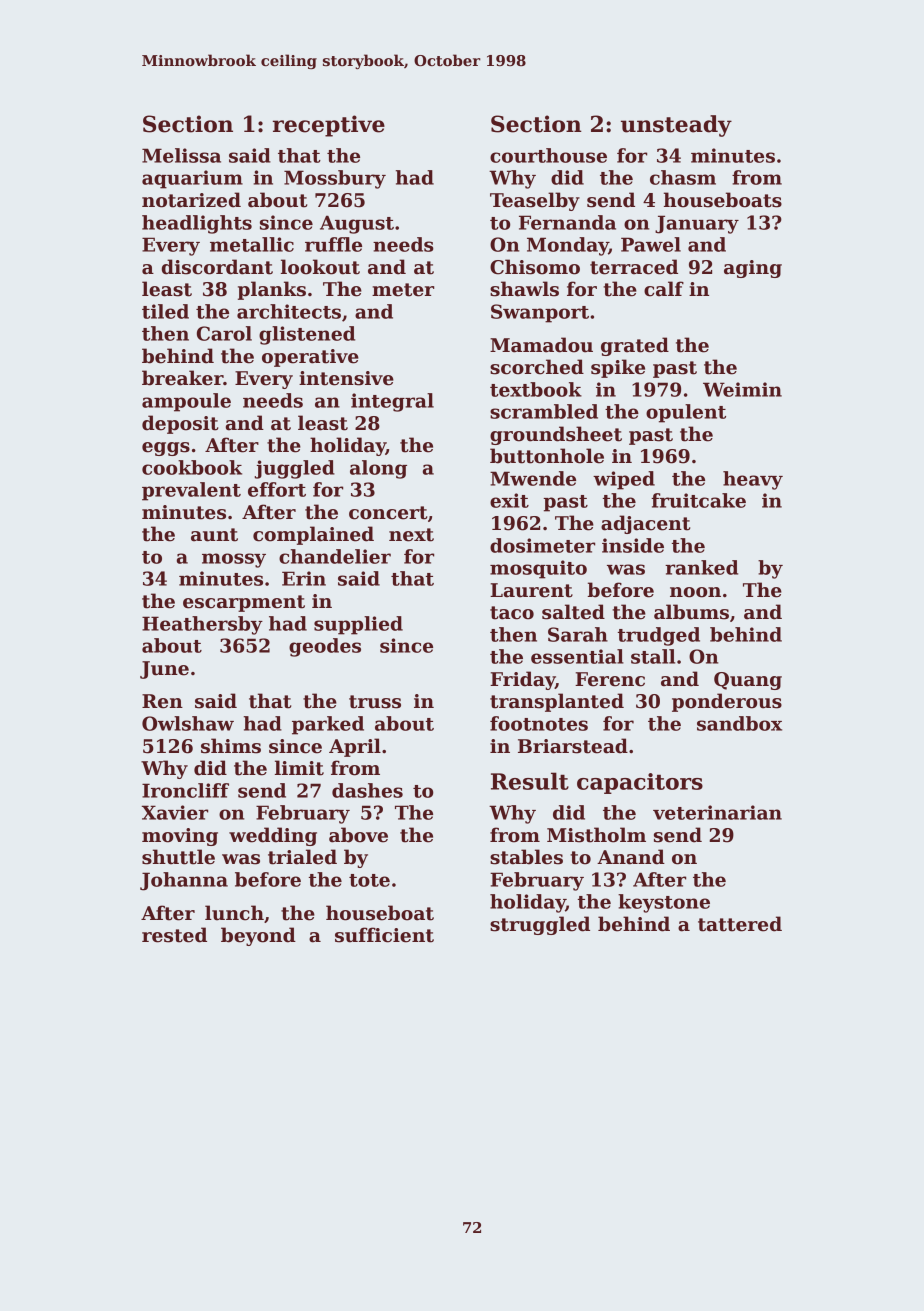 The height and width of the screenshot is (1311, 924). Describe the element at coordinates (258, 936) in the screenshot. I see `beyond` at that location.
